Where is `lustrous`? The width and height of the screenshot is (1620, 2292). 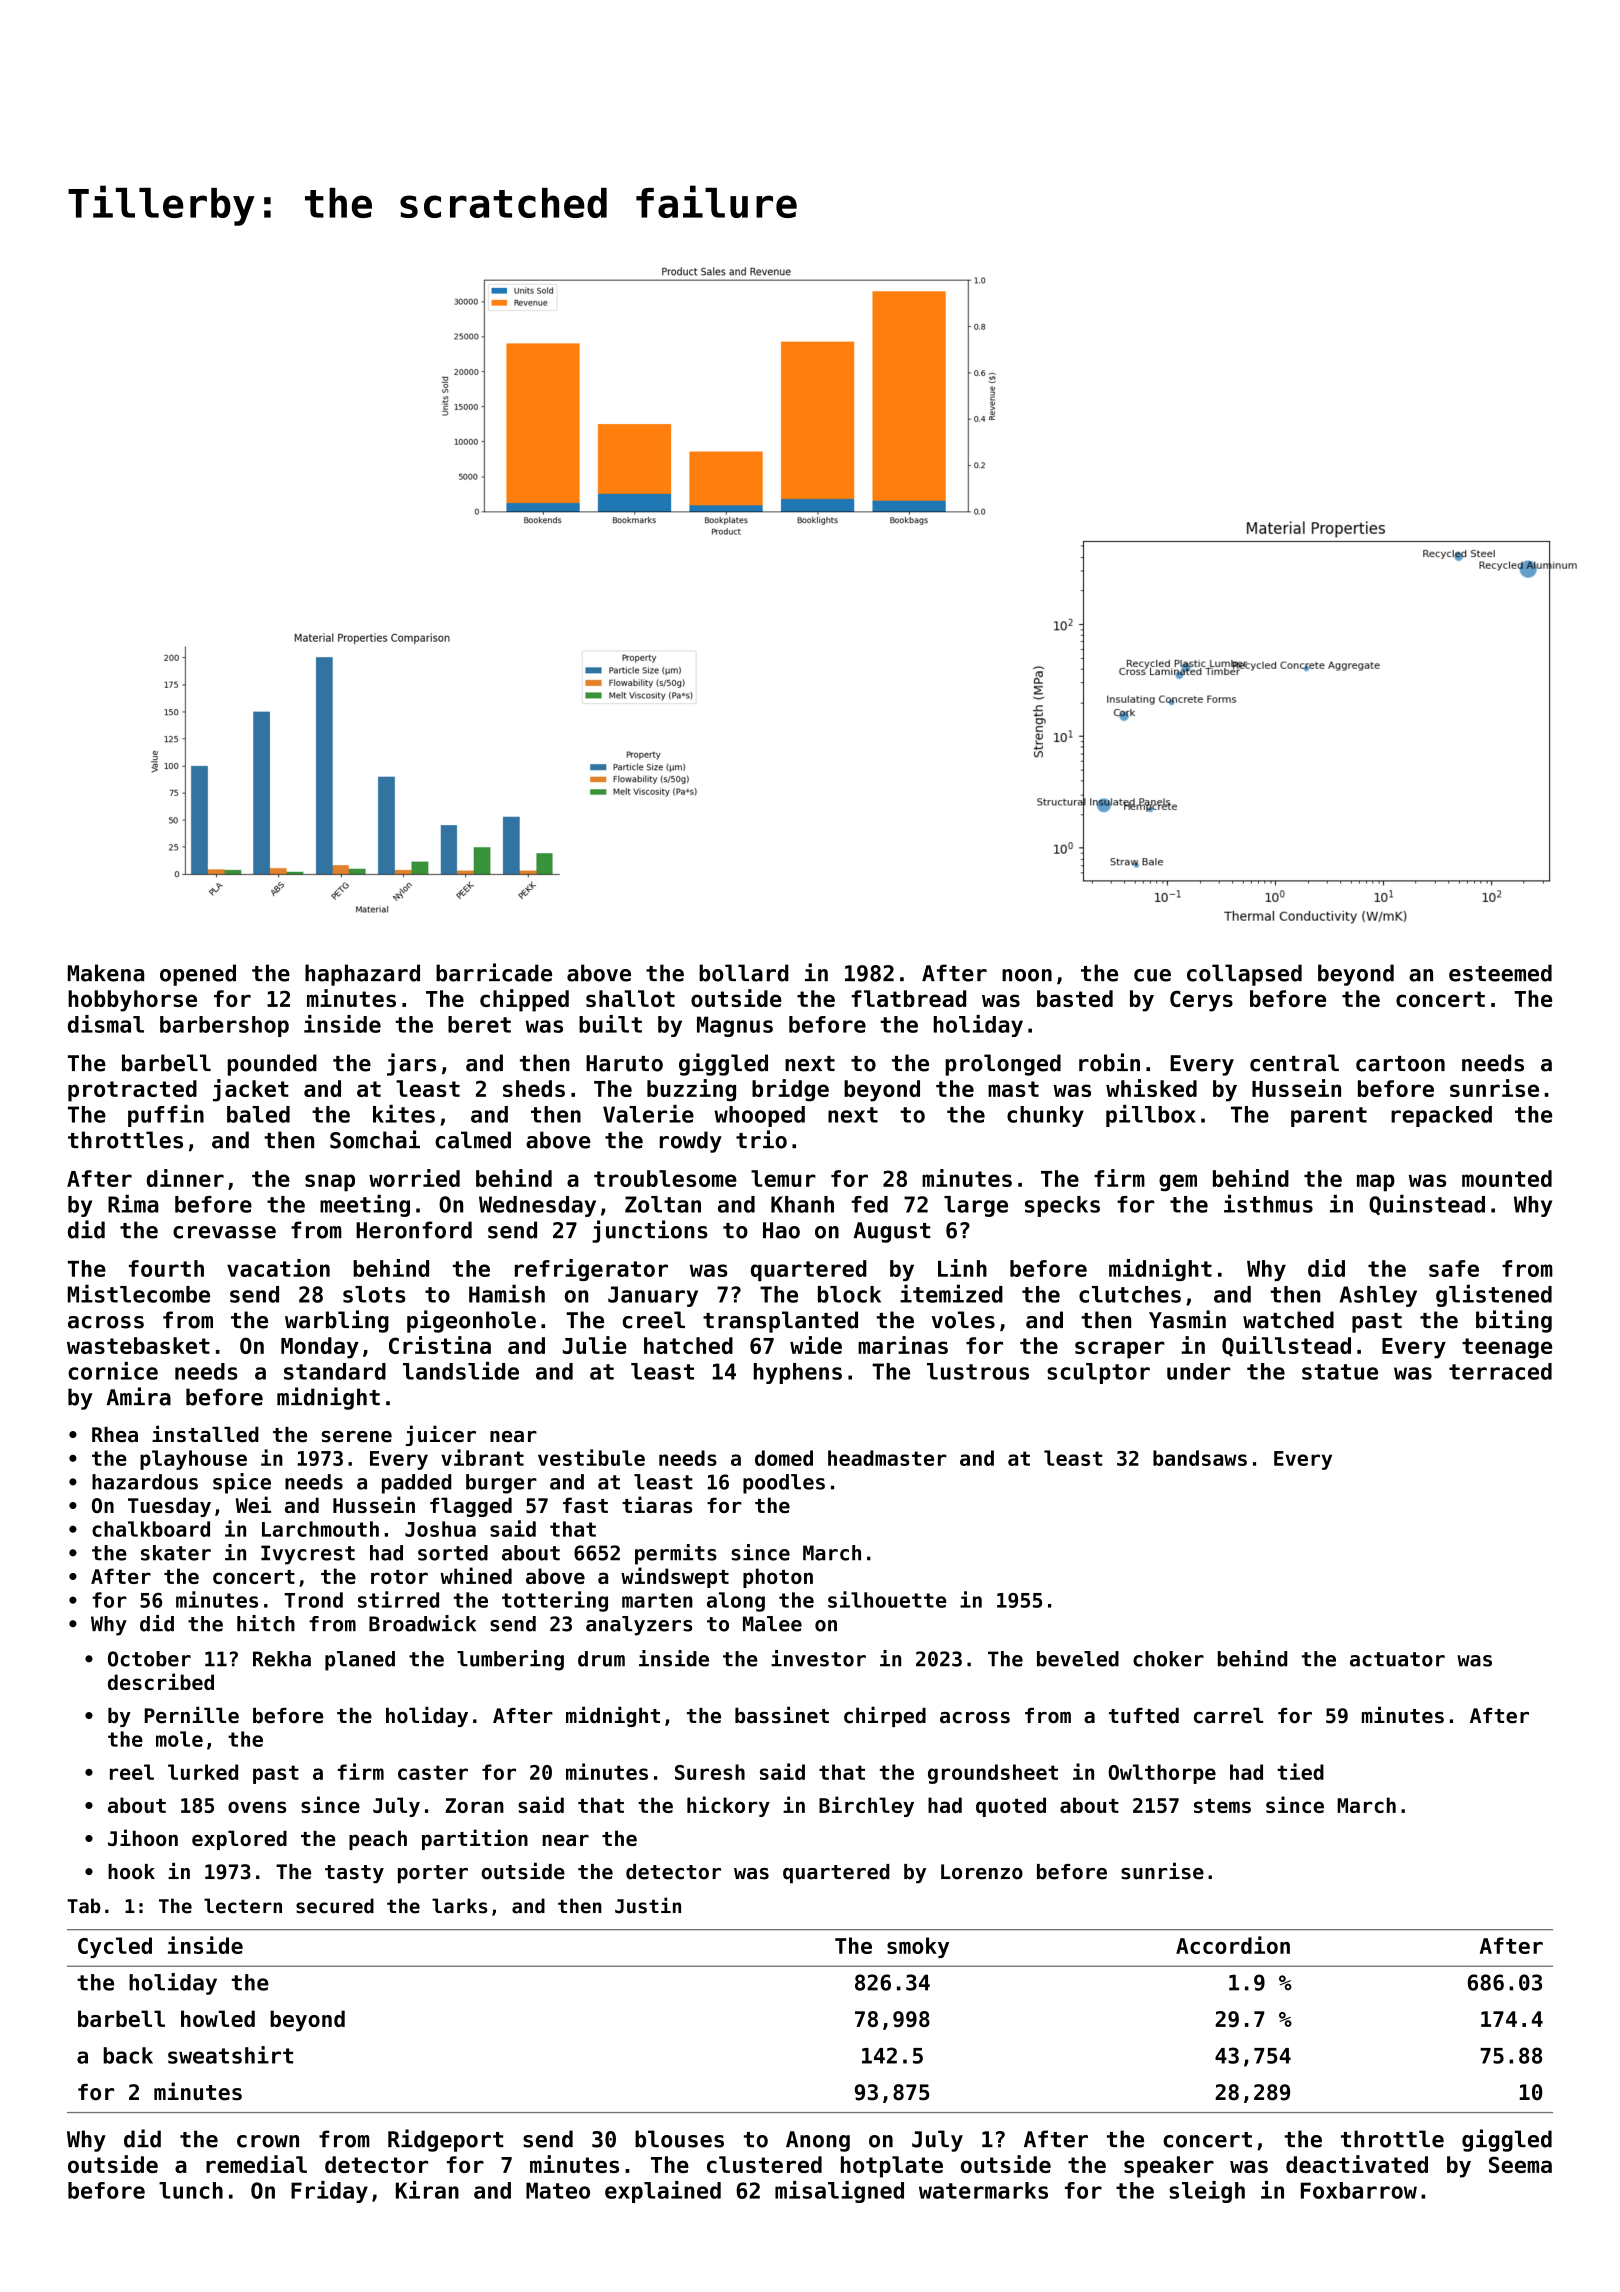
lustrous is located at coordinates (978, 1371).
